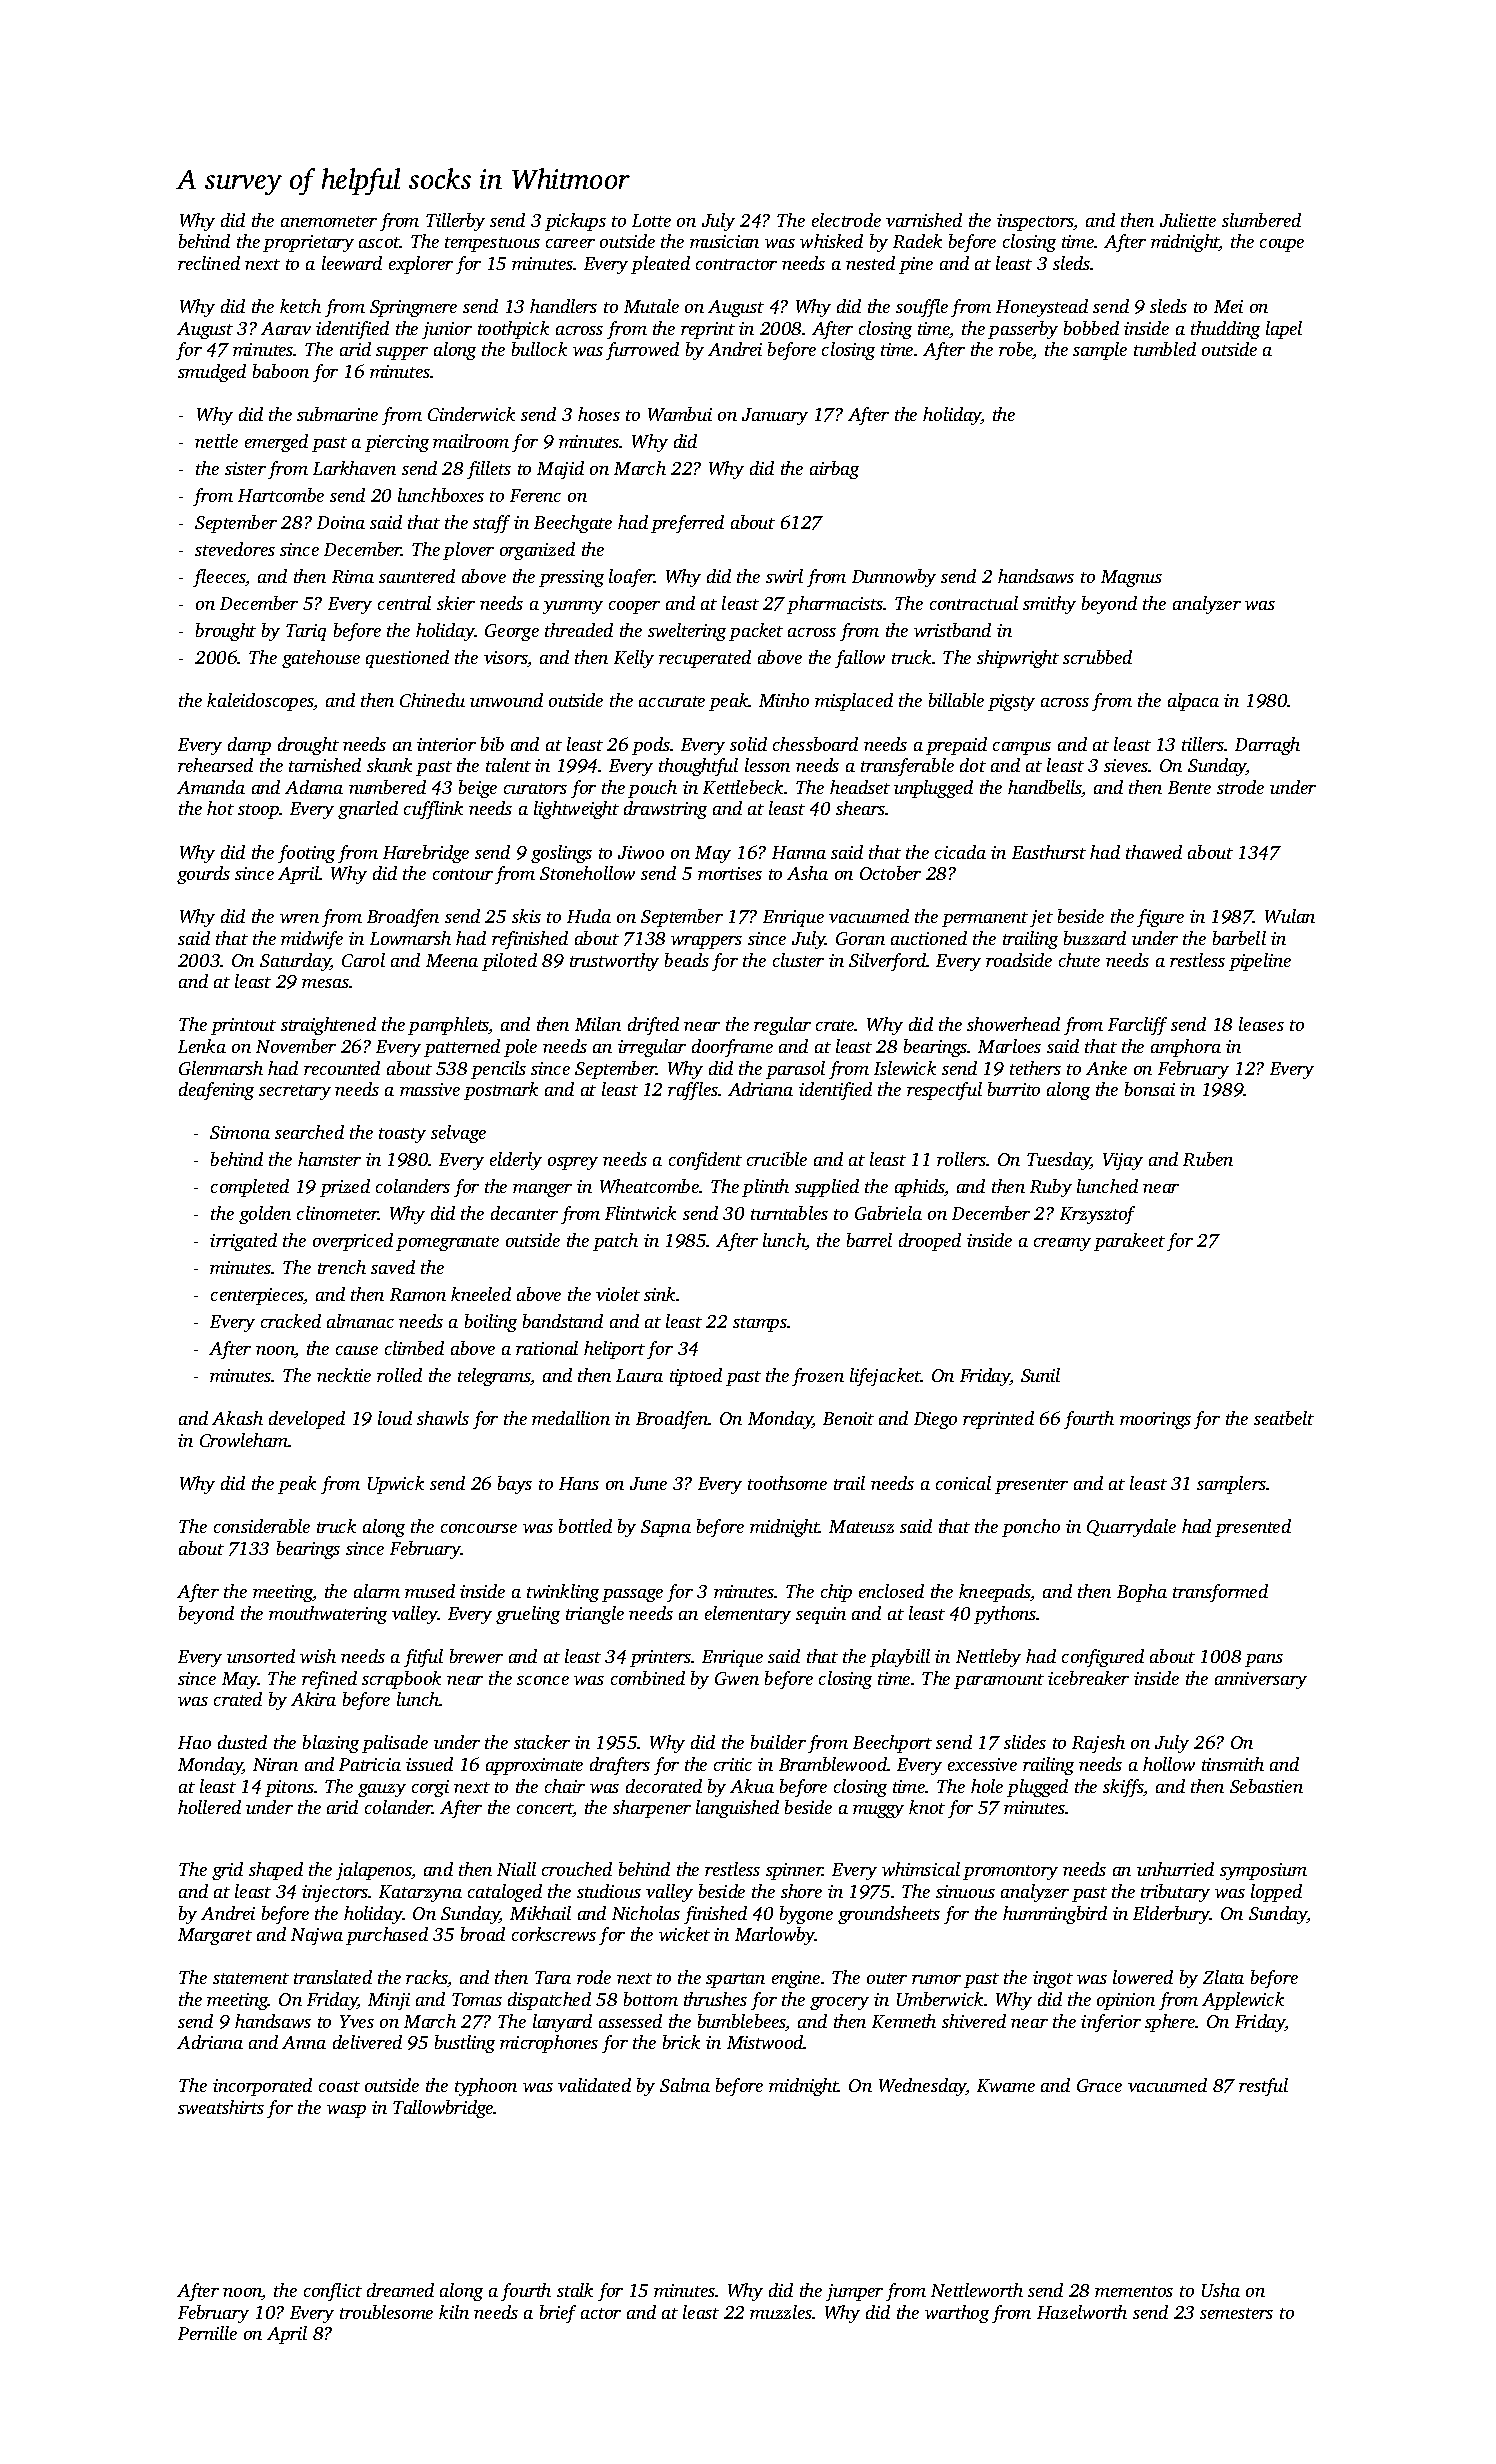  Describe the element at coordinates (207, 2333) in the page. I see `Pernille` at that location.
